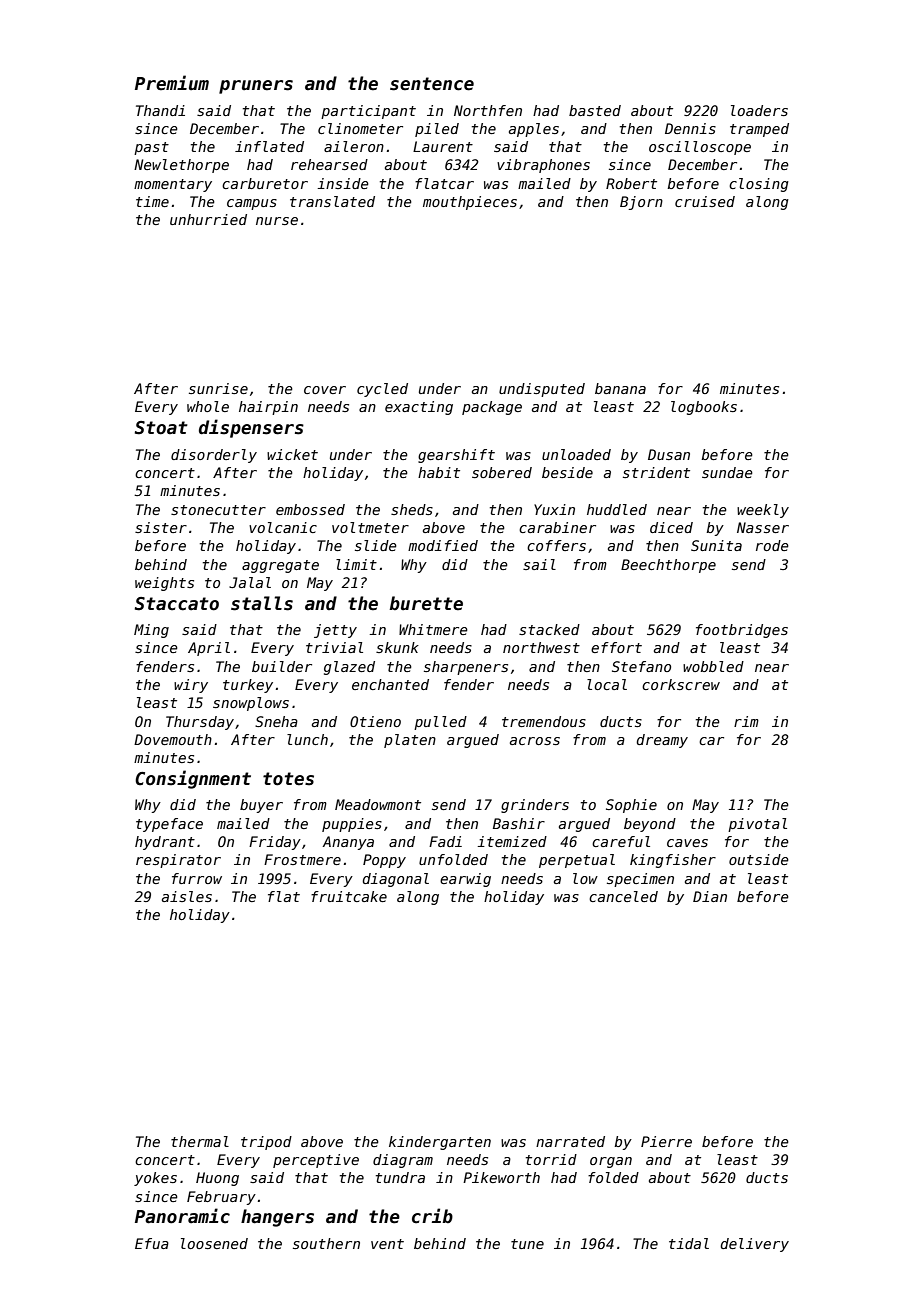 This image has height=1311, width=924. Describe the element at coordinates (527, 1244) in the image. I see `tune` at that location.
